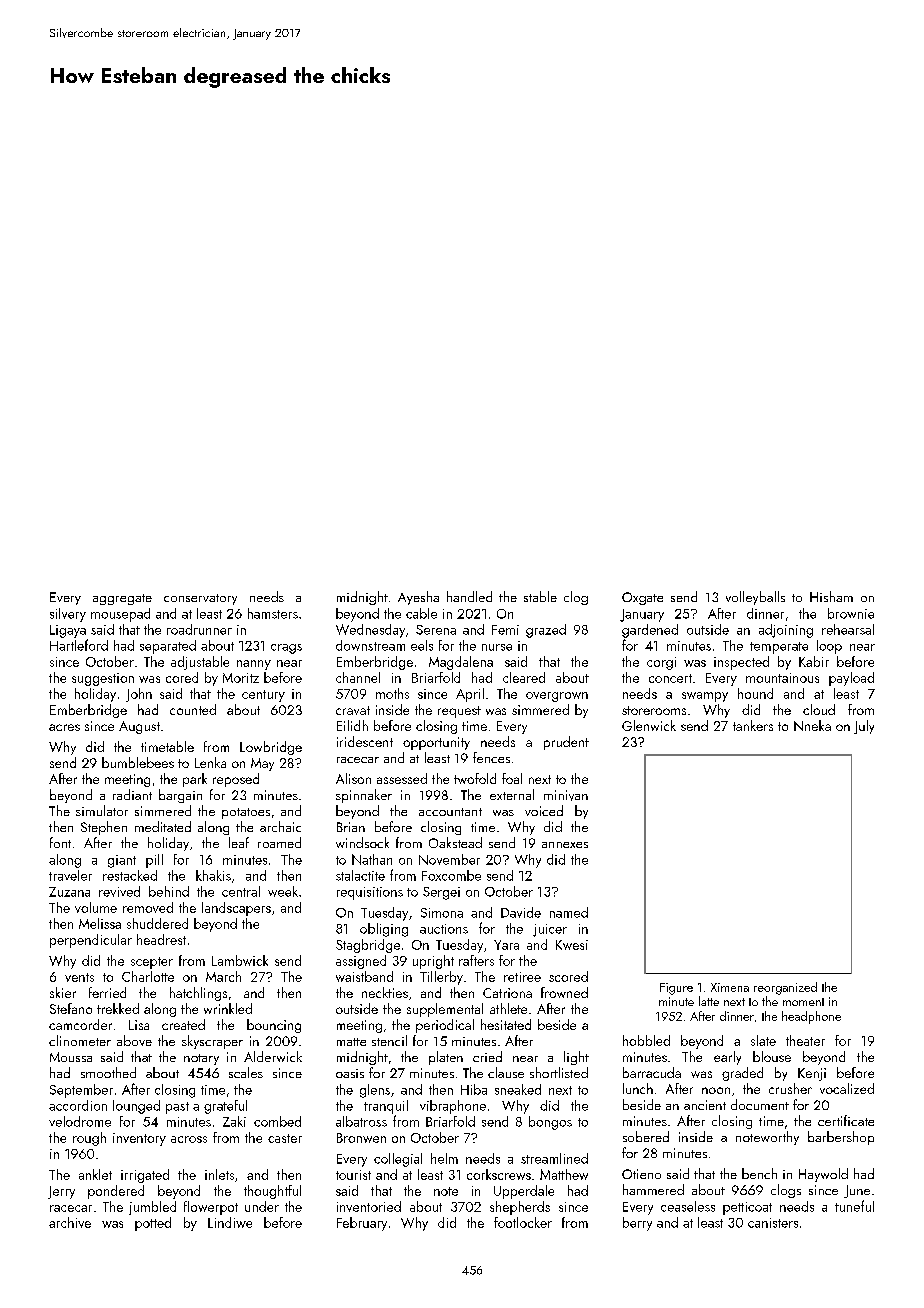 The height and width of the screenshot is (1308, 924). What do you see at coordinates (64, 727) in the screenshot?
I see `acres` at bounding box center [64, 727].
